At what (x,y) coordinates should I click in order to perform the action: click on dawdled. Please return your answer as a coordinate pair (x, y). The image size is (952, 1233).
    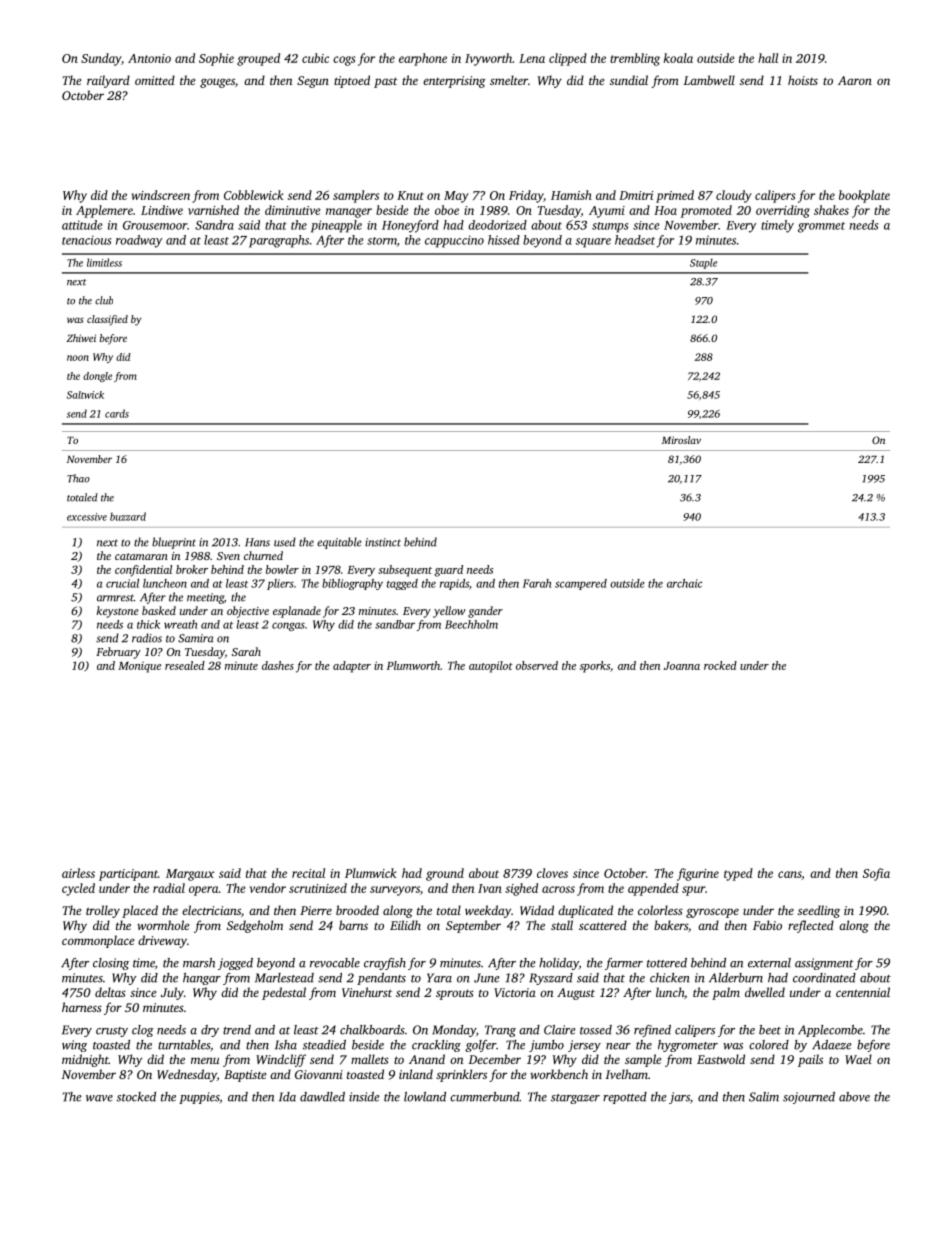
    Looking at the image, I should click on (322, 1097).
